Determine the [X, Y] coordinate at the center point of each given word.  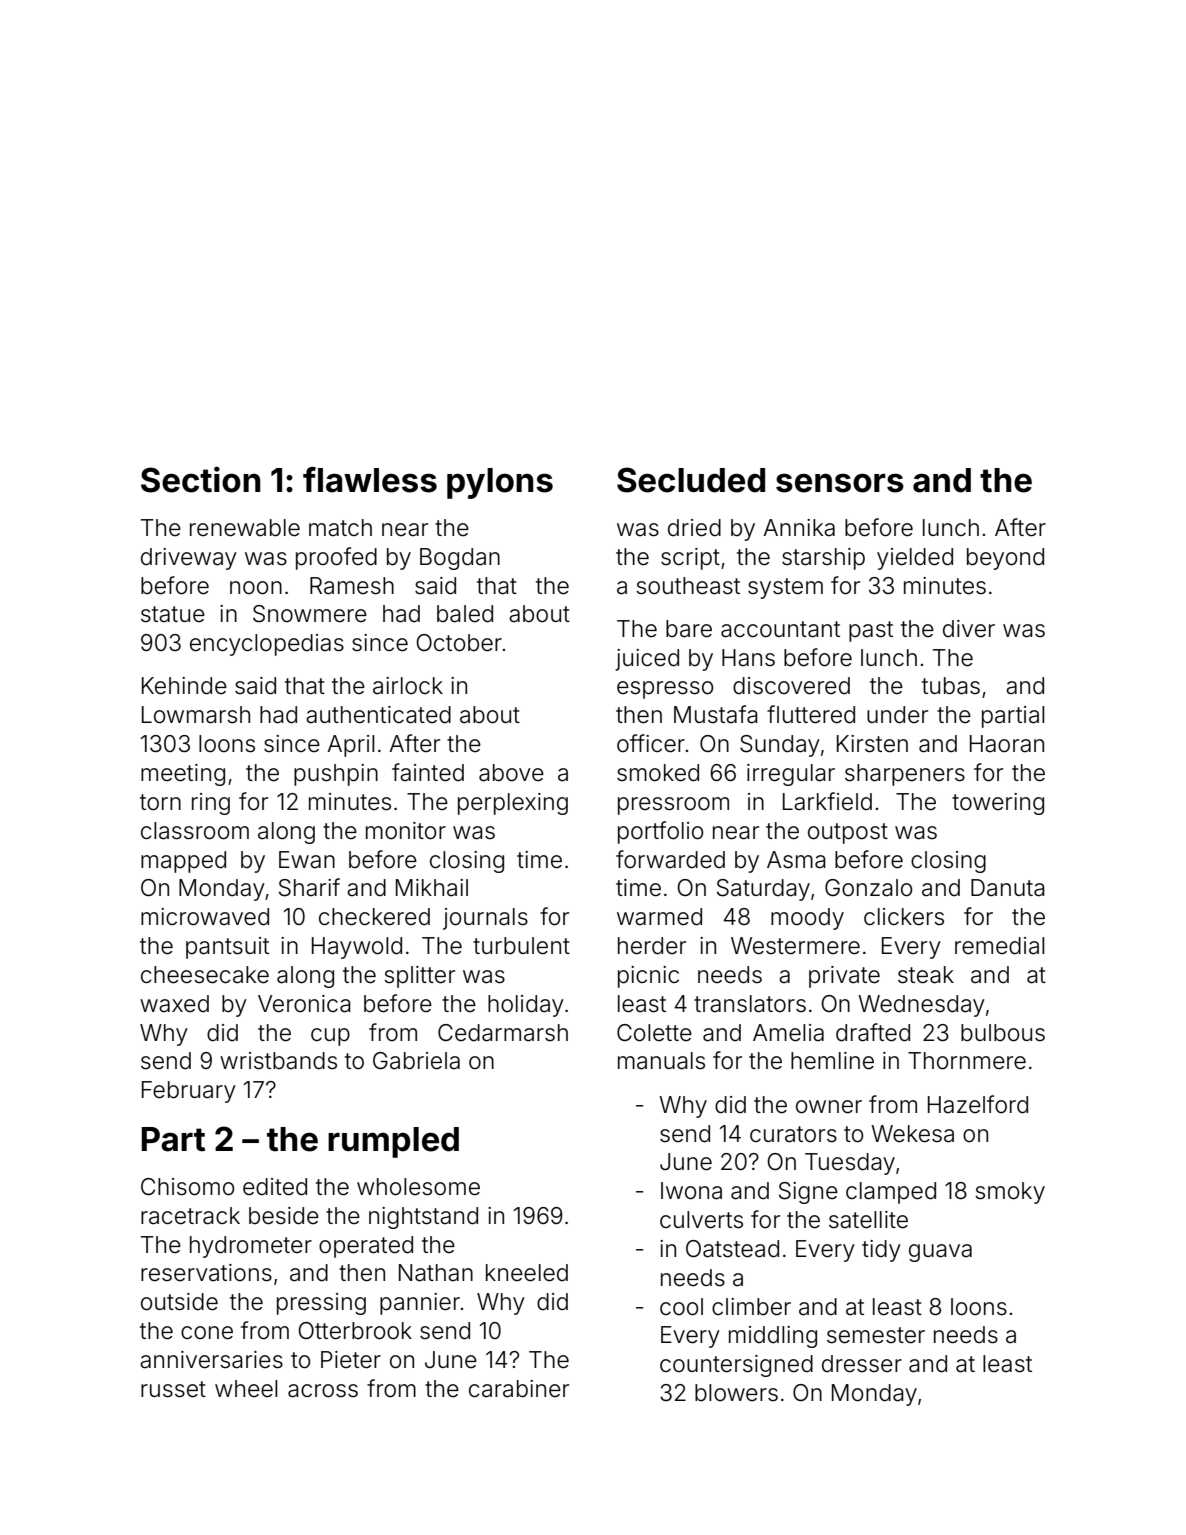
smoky [1010, 1193]
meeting [183, 775]
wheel [246, 1389]
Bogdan [460, 559]
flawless [370, 480]
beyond [1005, 559]
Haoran [1007, 744]
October [459, 643]
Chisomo [188, 1187]
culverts [701, 1220]
